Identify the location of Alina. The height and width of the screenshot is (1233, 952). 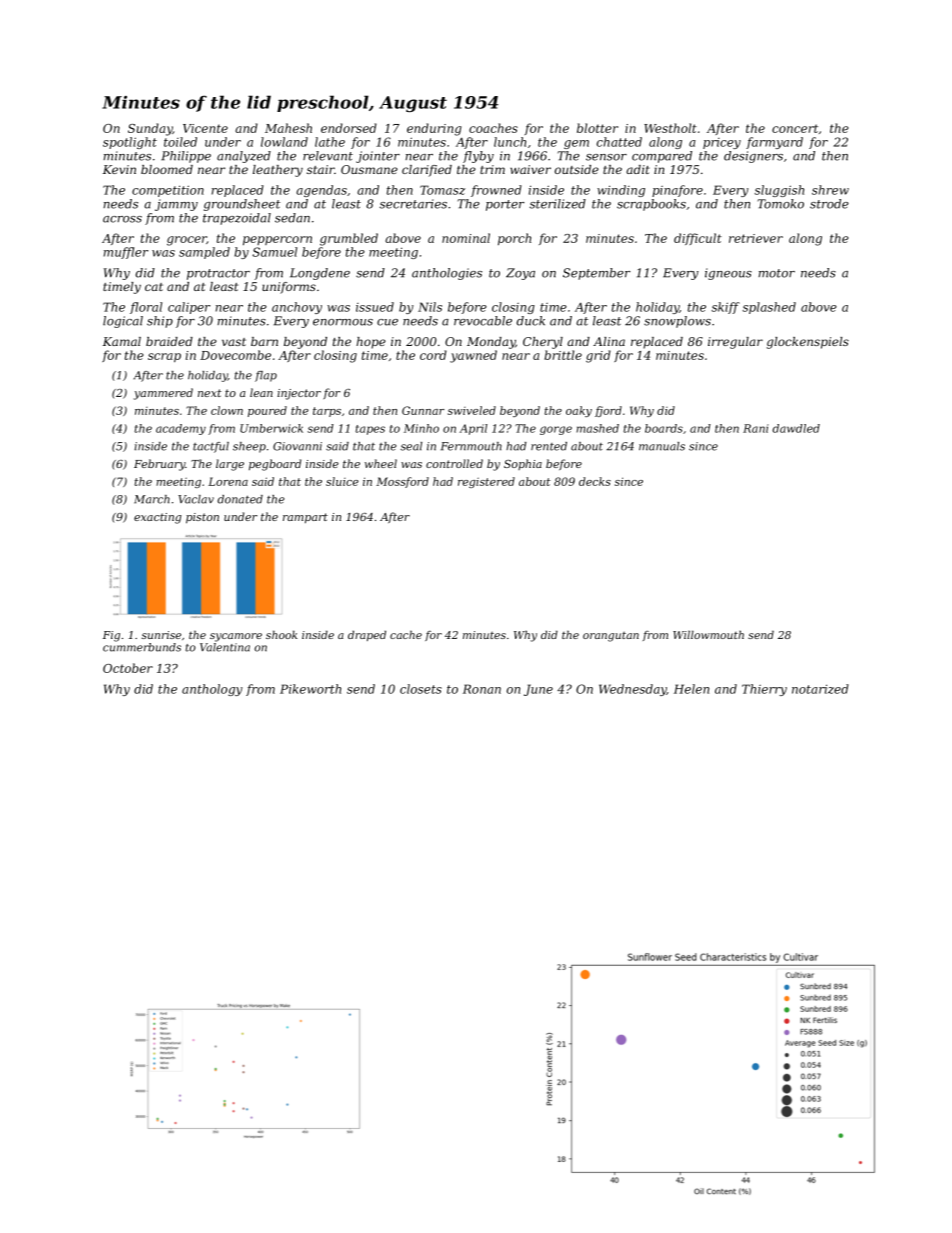
(609, 341).
